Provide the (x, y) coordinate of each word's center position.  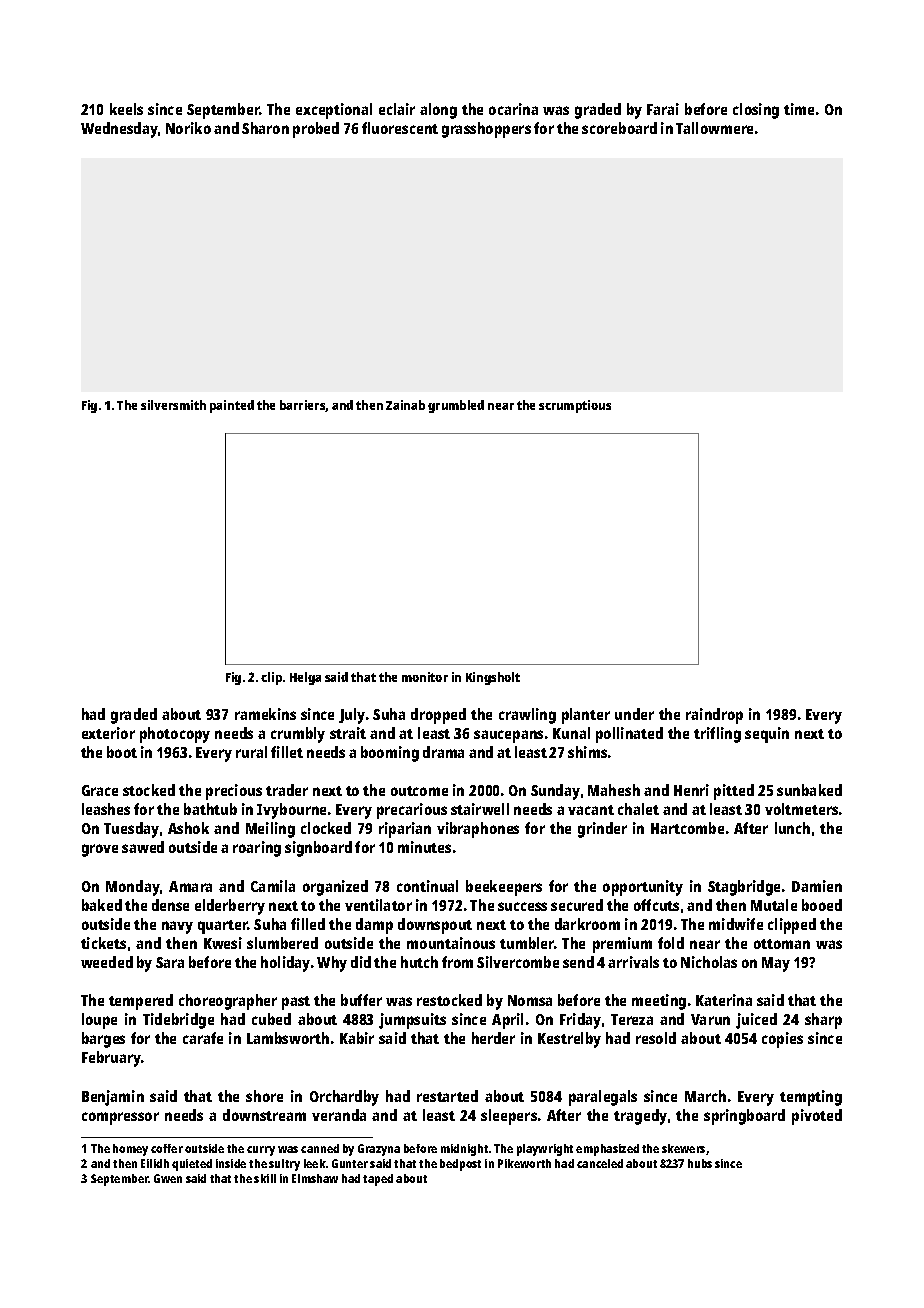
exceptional (334, 111)
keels (126, 109)
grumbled (456, 406)
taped (378, 1180)
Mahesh (614, 790)
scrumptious (575, 406)
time (799, 109)
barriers (303, 406)
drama (443, 752)
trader (287, 790)
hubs (700, 1163)
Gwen (168, 1178)
